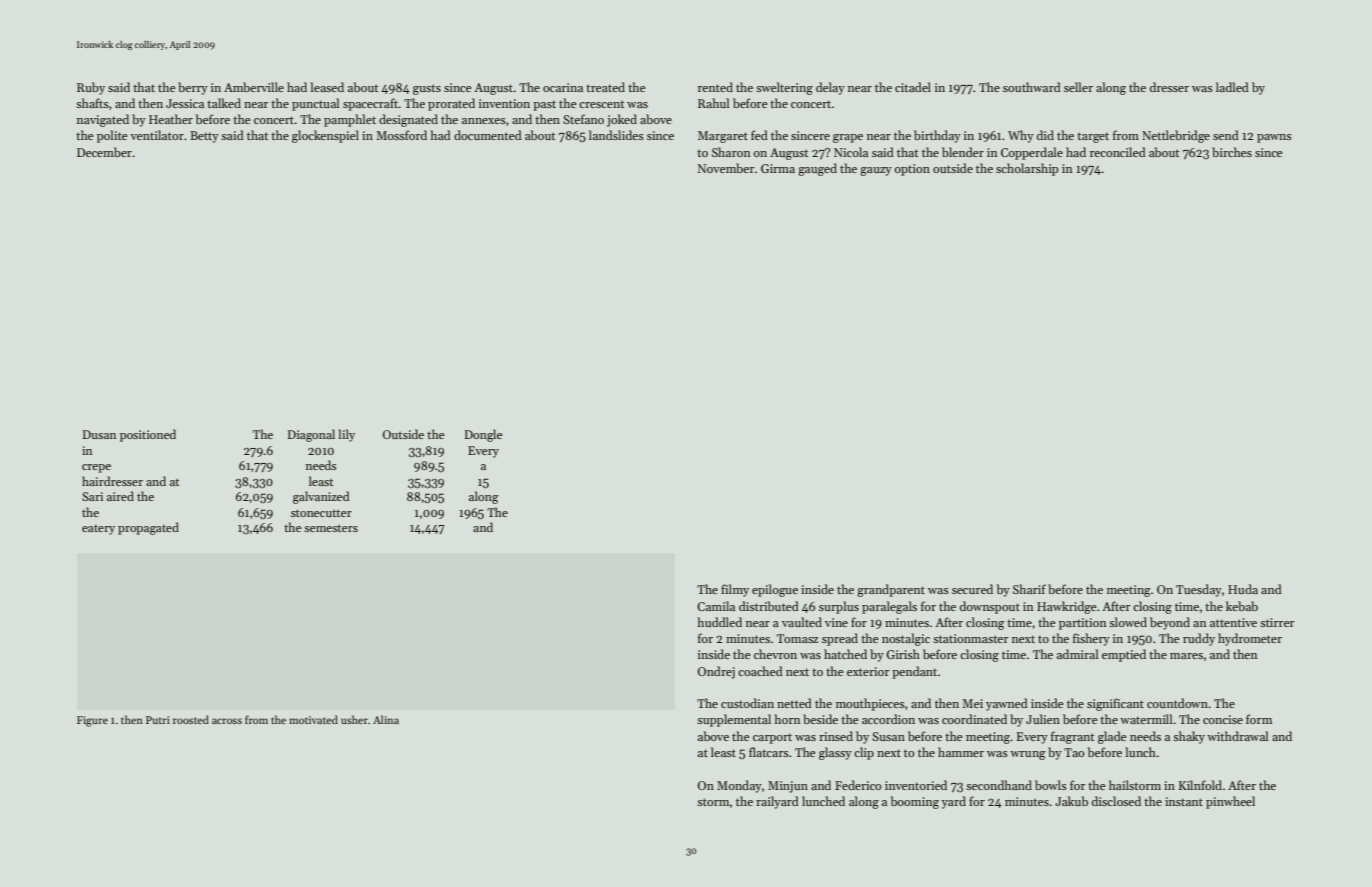  I want to click on reconciled, so click(1118, 152).
